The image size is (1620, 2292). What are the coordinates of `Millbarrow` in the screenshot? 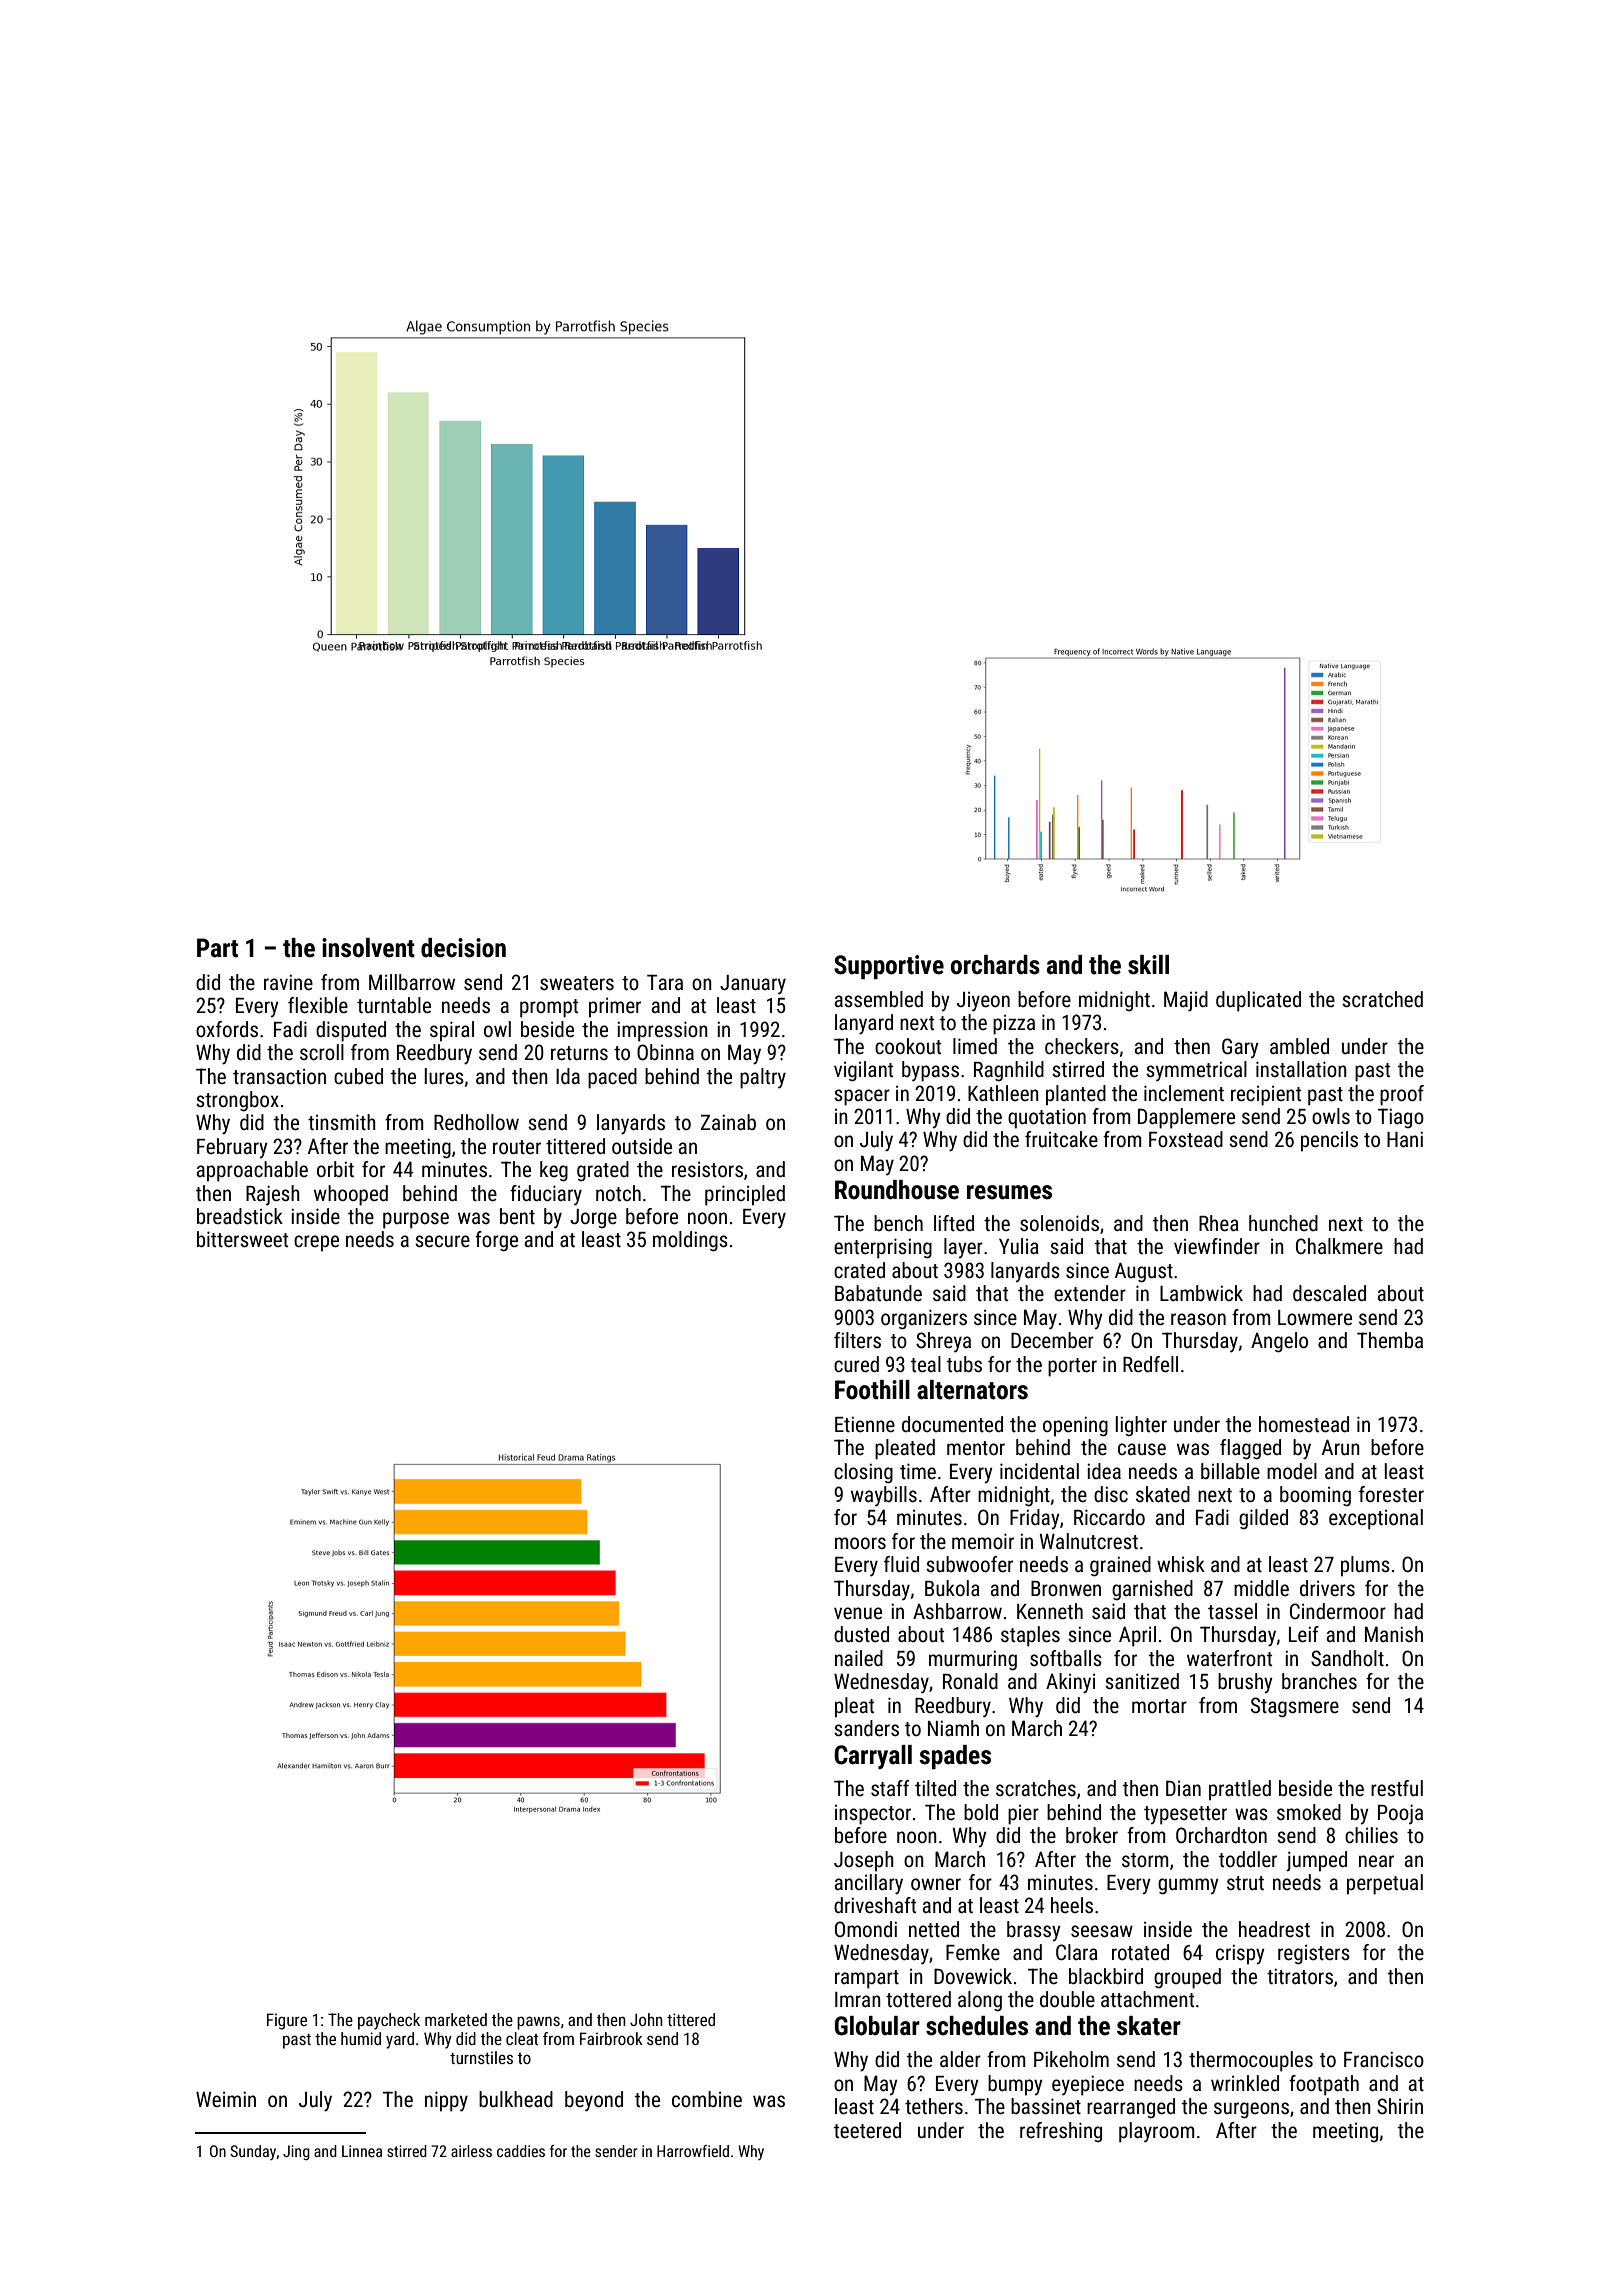 It's located at (412, 982).
